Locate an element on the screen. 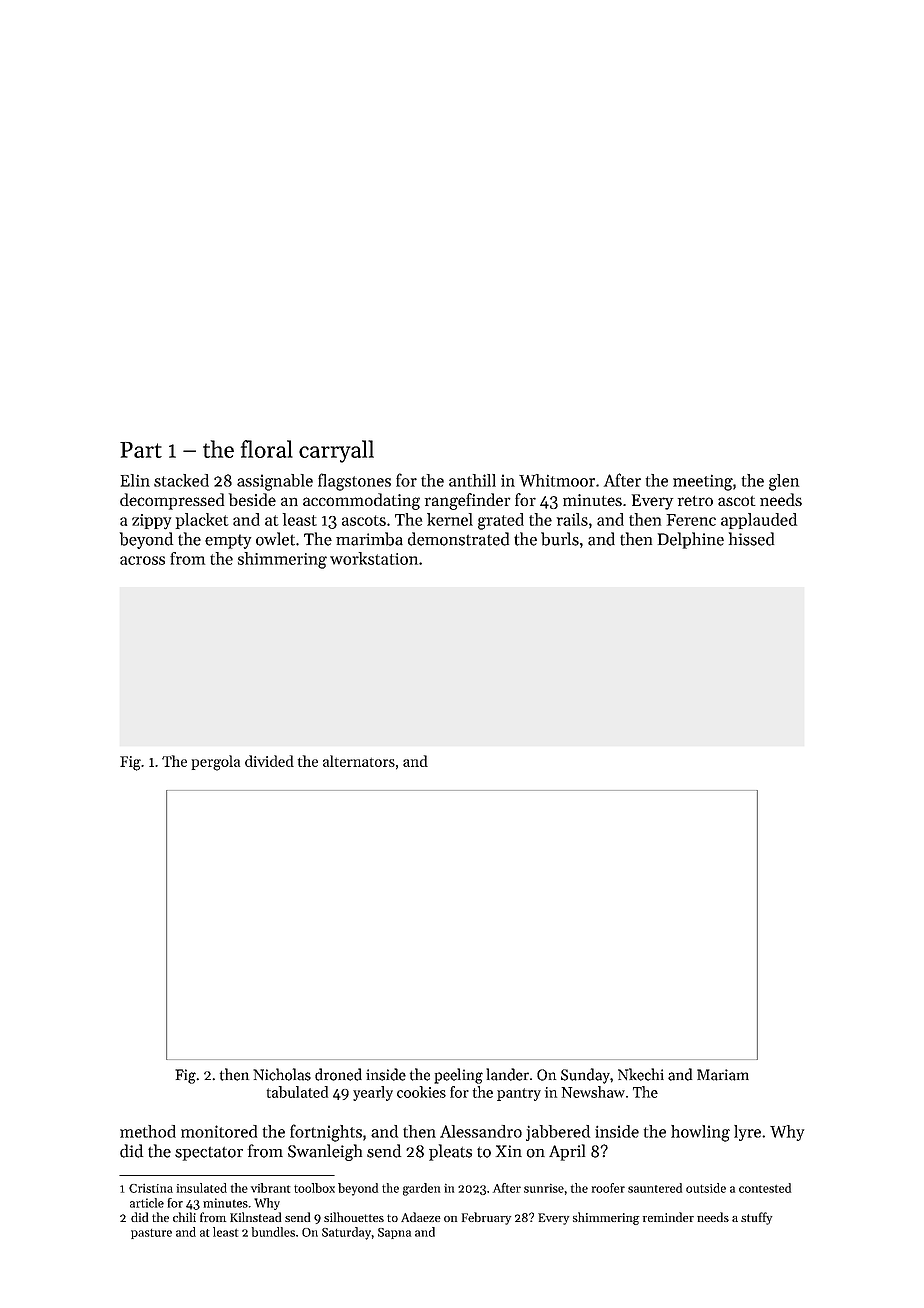 The width and height of the screenshot is (924, 1308). grated is located at coordinates (501, 521).
